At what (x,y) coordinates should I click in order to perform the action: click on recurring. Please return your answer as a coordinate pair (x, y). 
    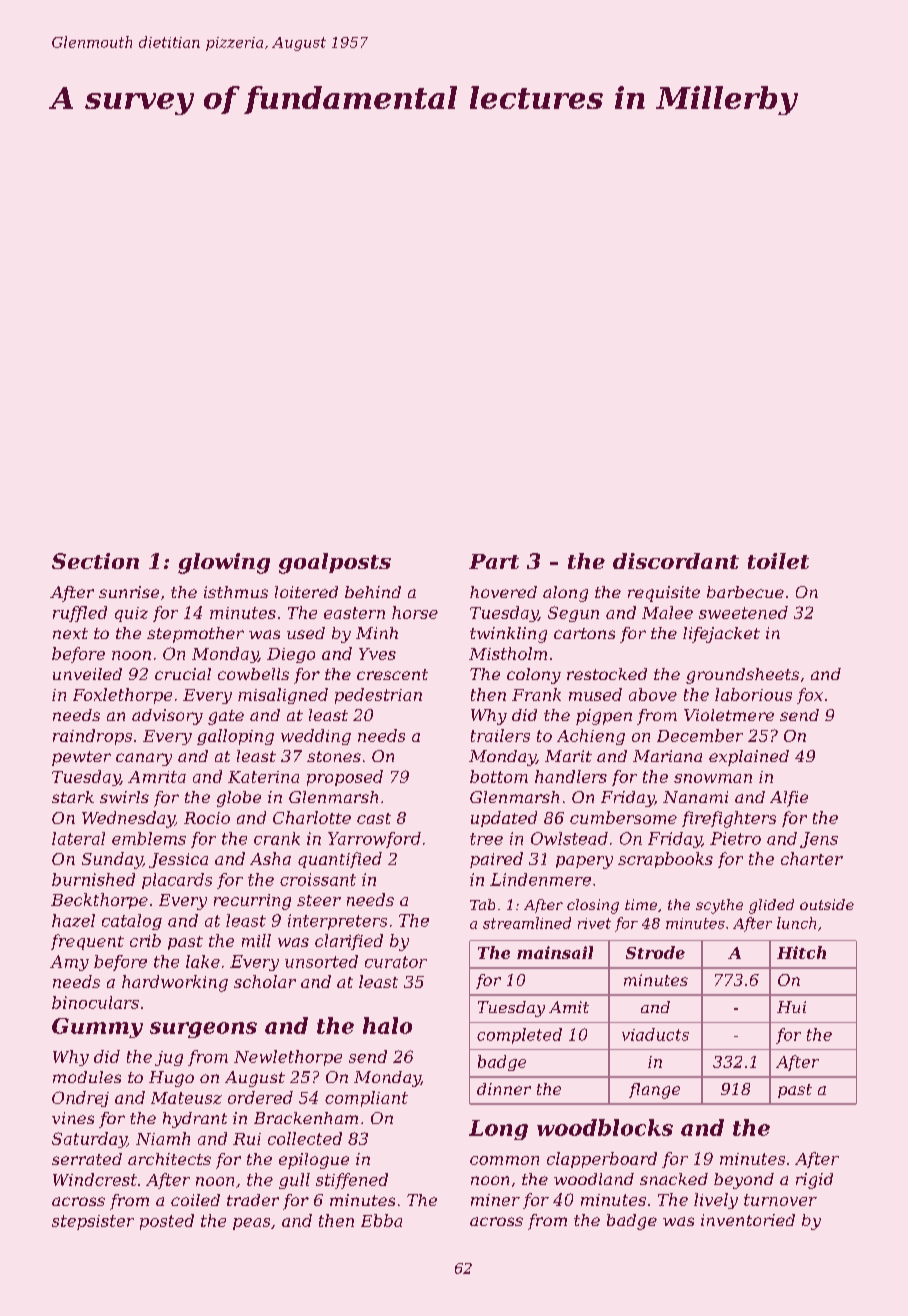
    Looking at the image, I should click on (252, 902).
